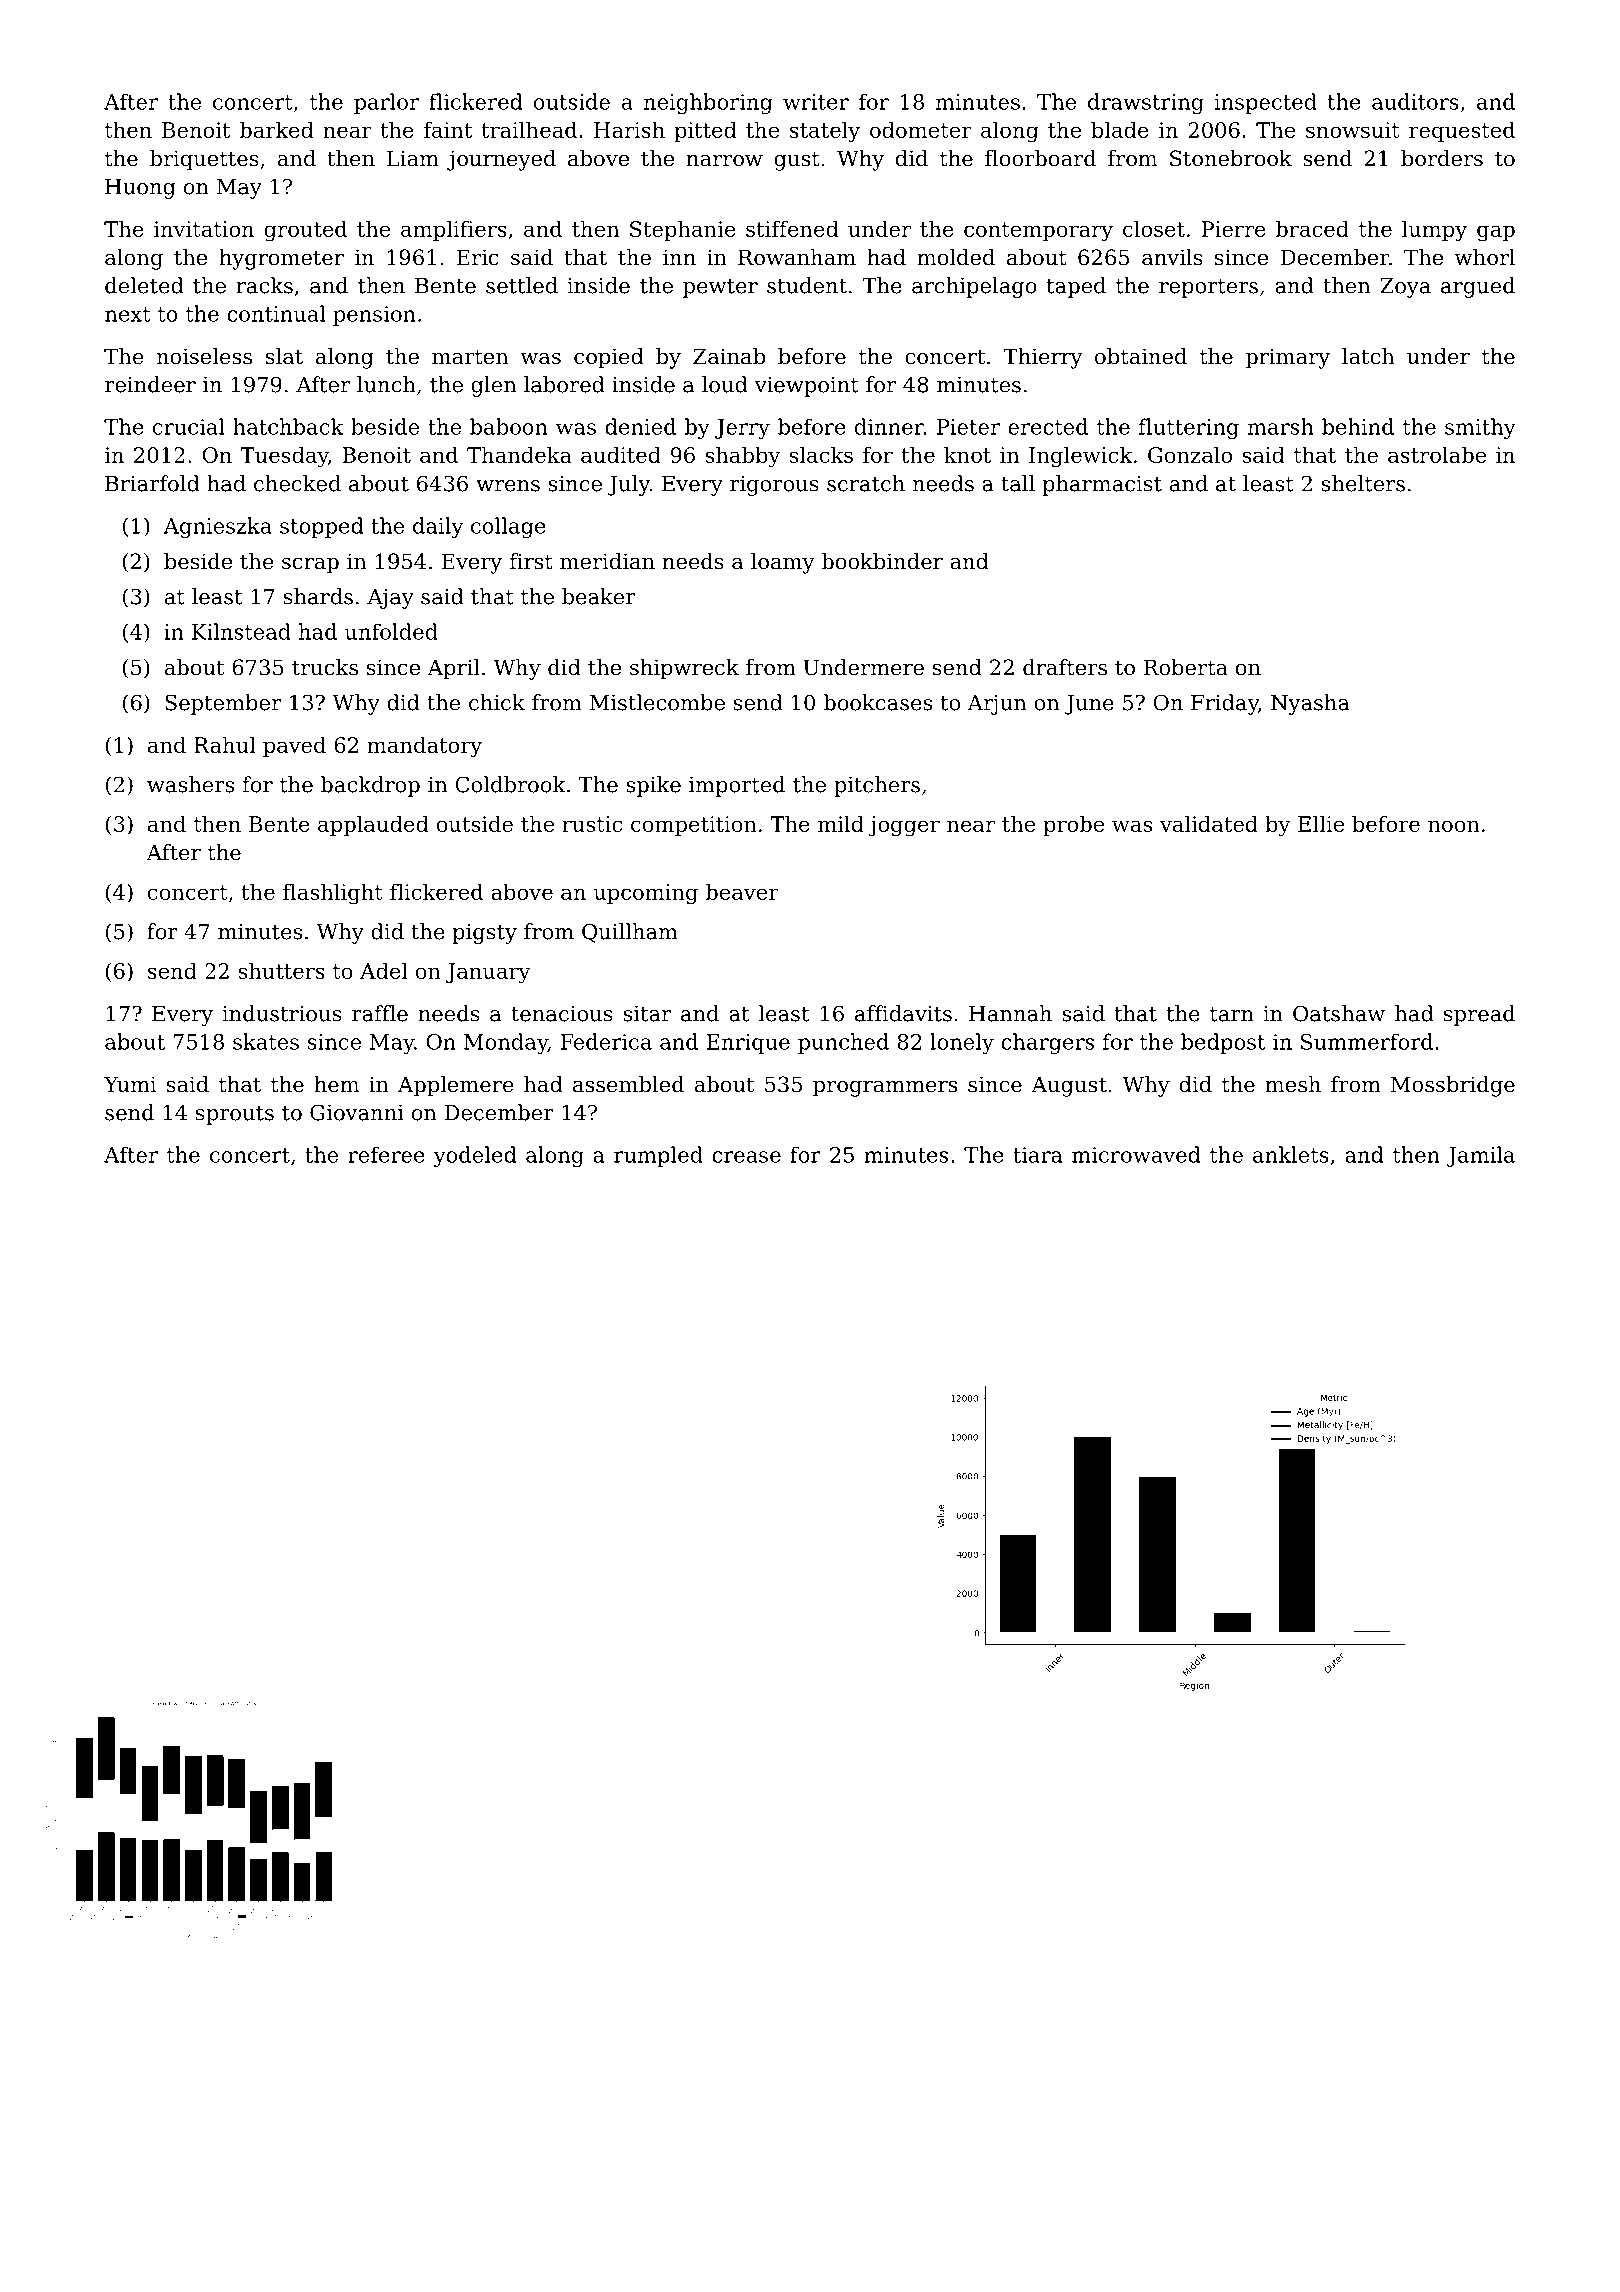  I want to click on daily, so click(438, 527).
